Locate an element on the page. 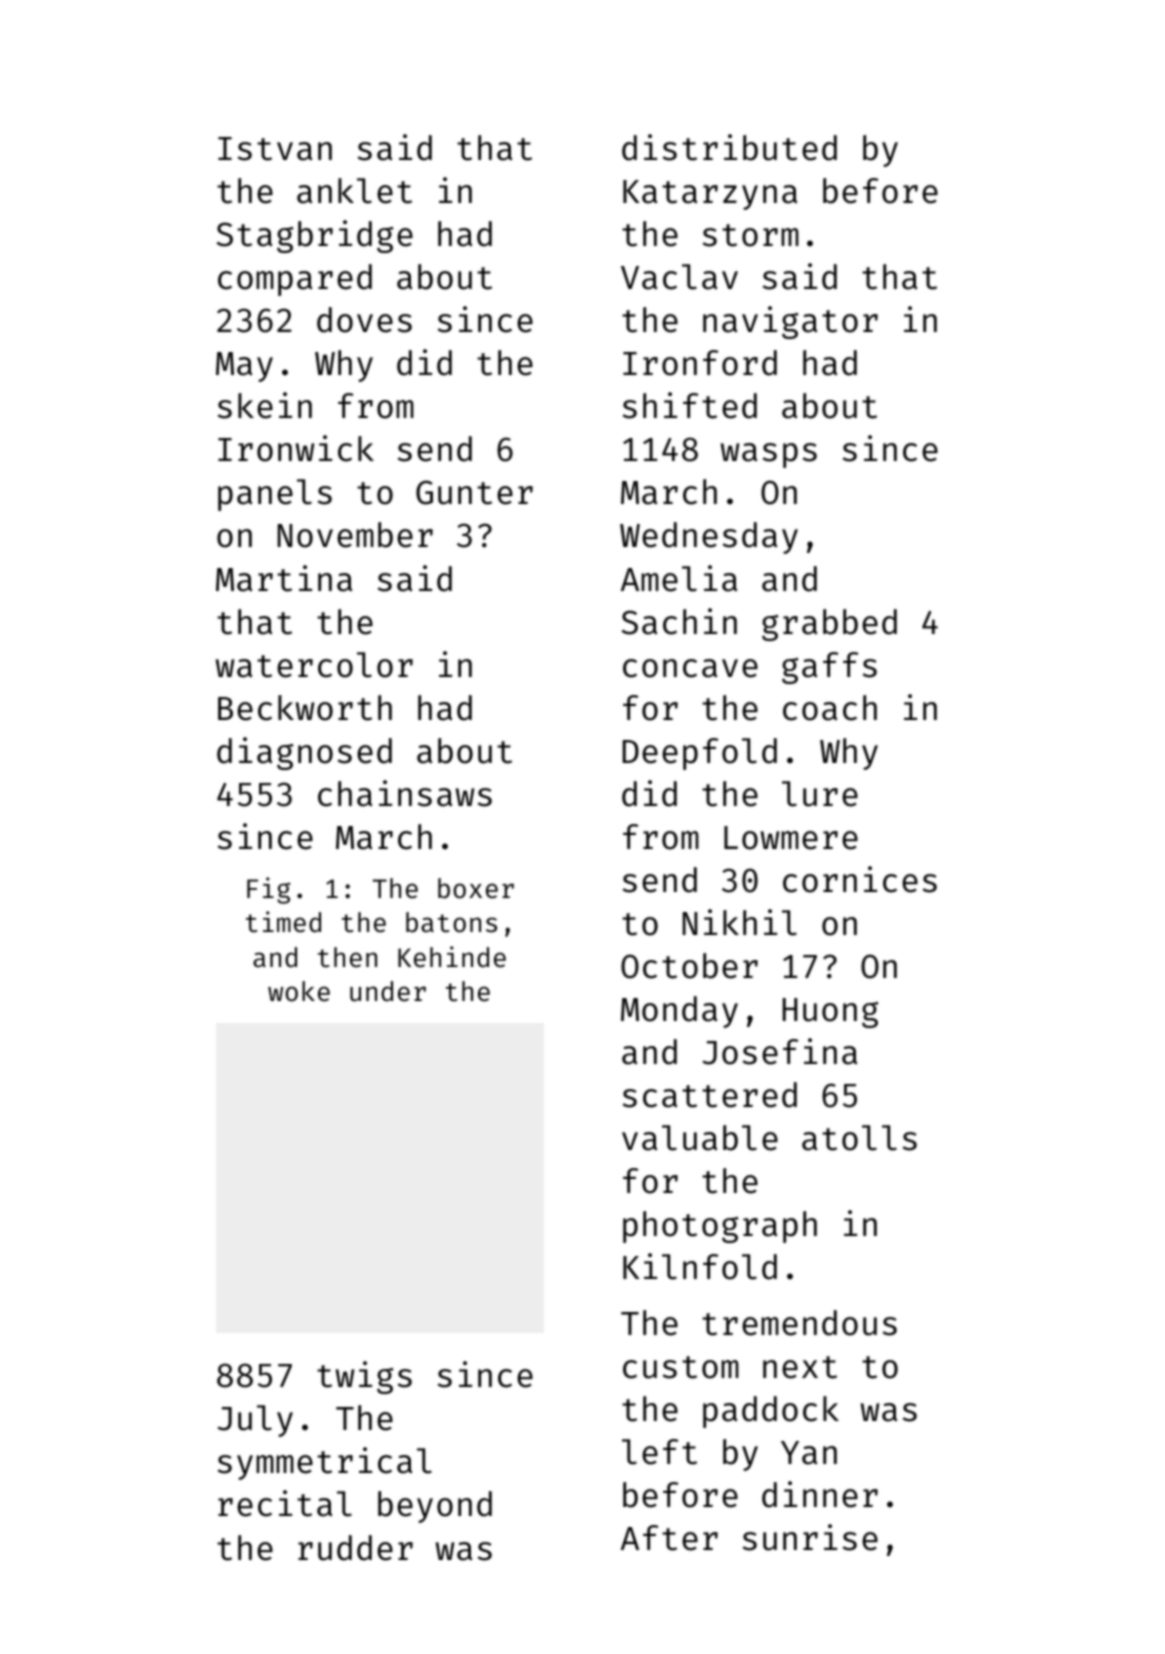 This document has width=1165, height=1654. rudder is located at coordinates (355, 1548).
